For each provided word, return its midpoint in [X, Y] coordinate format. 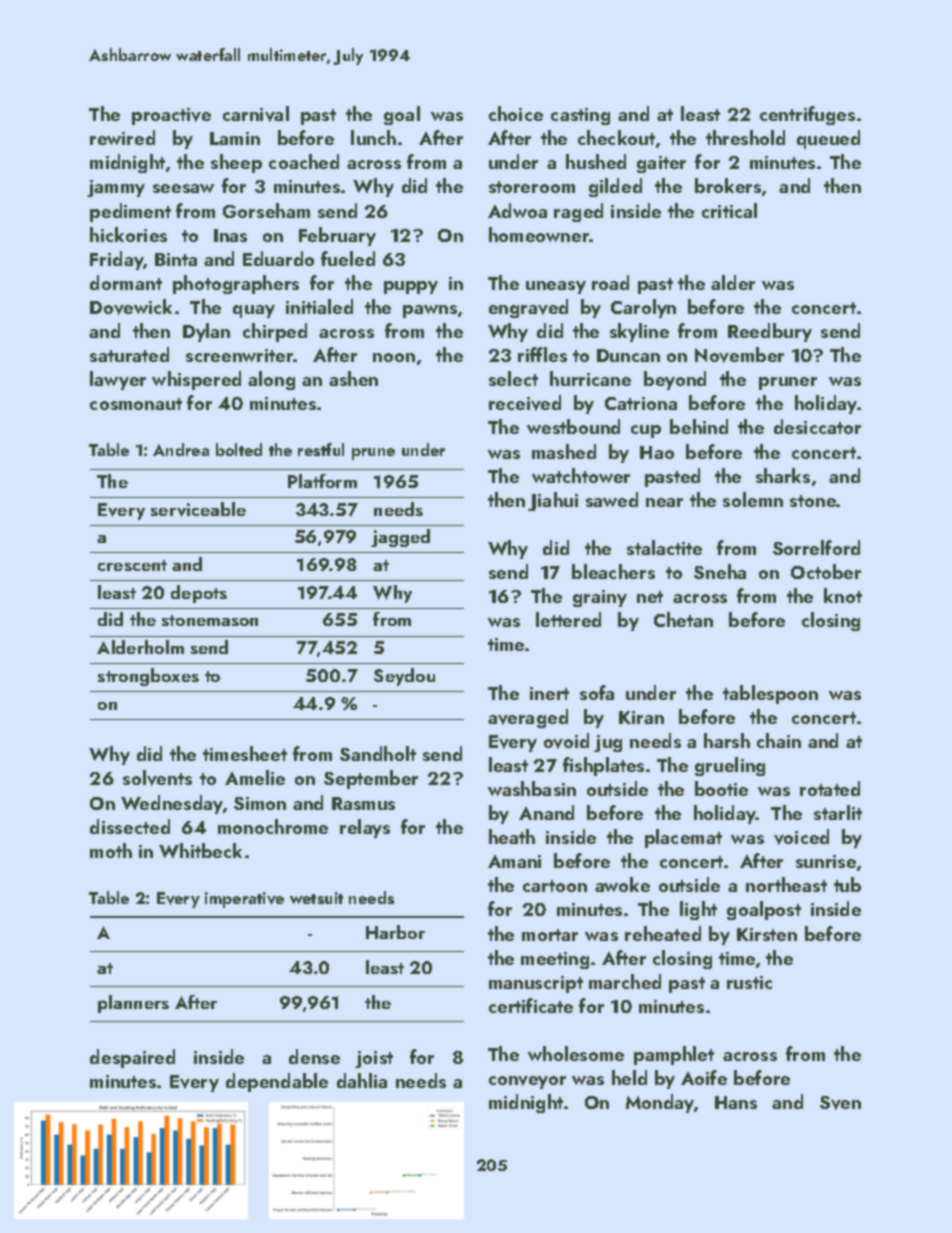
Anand [546, 812]
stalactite [664, 547]
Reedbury [770, 332]
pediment [130, 212]
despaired [132, 1058]
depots [199, 594]
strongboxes [148, 677]
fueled [348, 258]
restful [321, 449]
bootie [721, 788]
